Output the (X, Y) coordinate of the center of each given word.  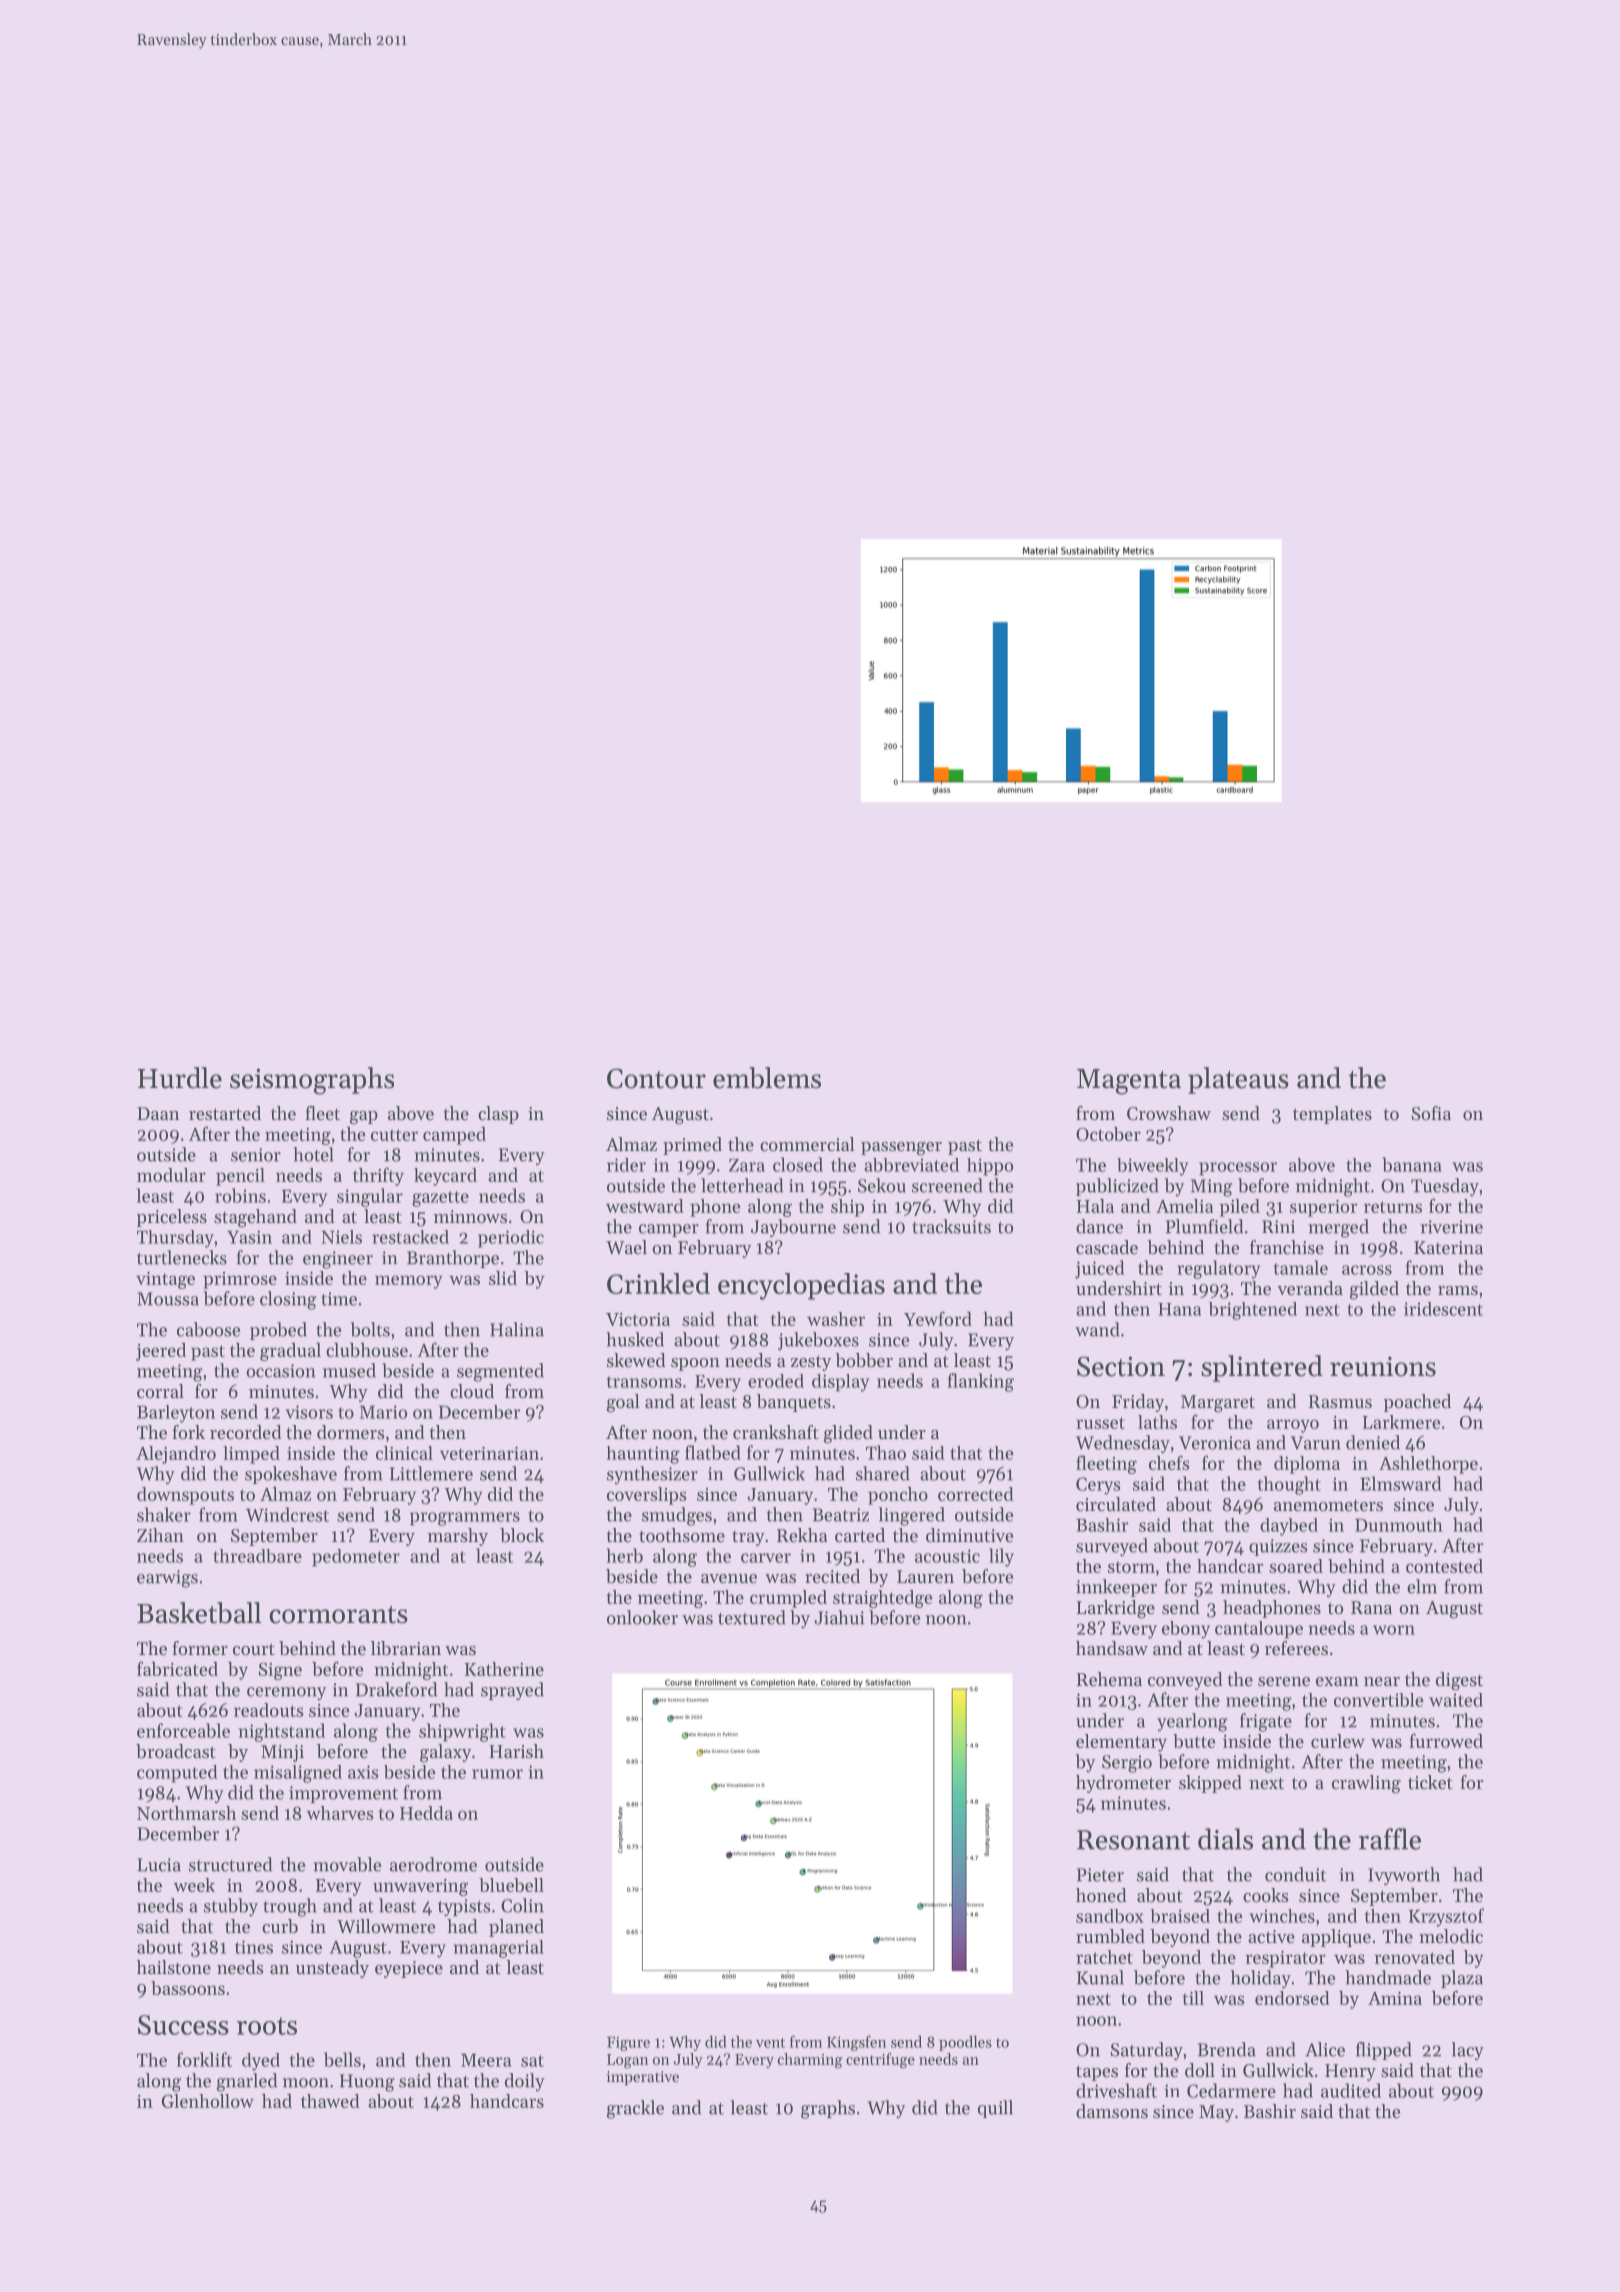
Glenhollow (208, 2101)
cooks (1266, 1895)
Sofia (1431, 1113)
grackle (635, 2109)
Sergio (1127, 1764)
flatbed (713, 1452)
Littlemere (431, 1473)
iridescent (1443, 1309)
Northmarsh (186, 1813)
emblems (767, 1078)
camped (454, 1136)
